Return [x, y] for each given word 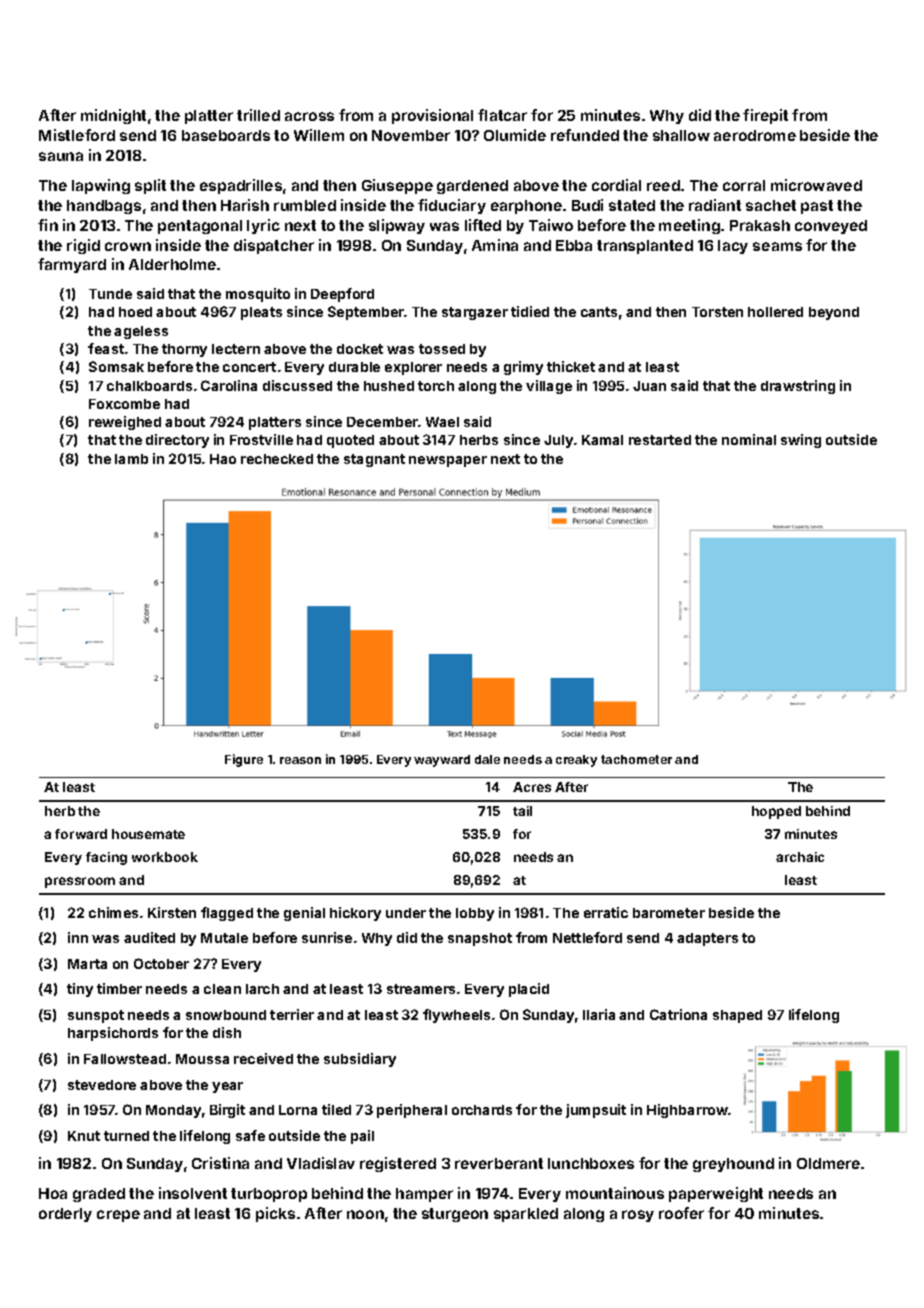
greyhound [733, 1165]
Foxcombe [124, 404]
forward [81, 834]
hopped [776, 812]
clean [222, 989]
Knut [84, 1136]
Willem [319, 135]
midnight [113, 116]
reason [300, 760]
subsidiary [360, 1060]
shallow [681, 135]
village [549, 387]
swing [801, 441]
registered [398, 1164]
